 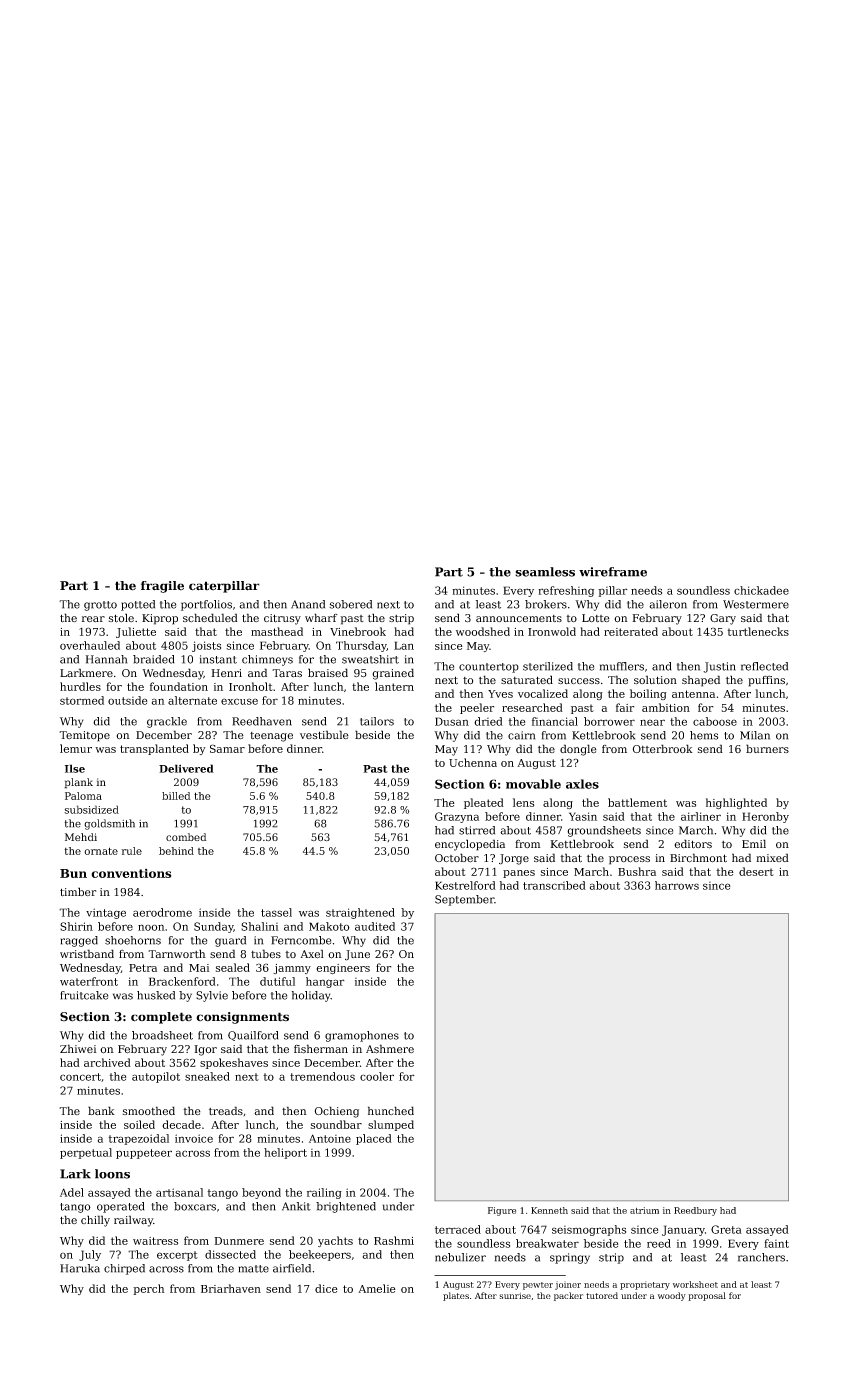 I want to click on slumped, so click(x=391, y=1125).
